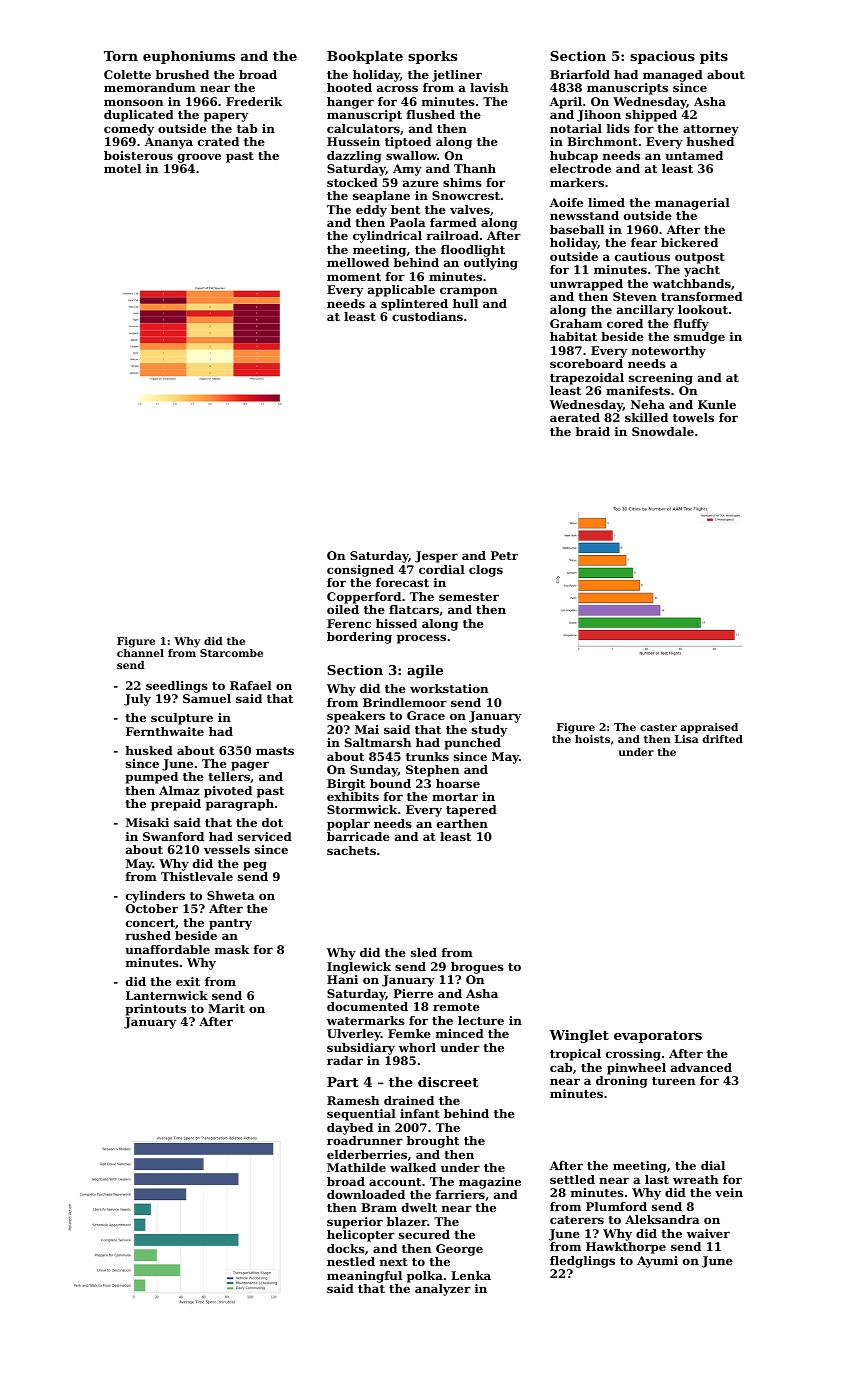  I want to click on caster, so click(658, 727).
